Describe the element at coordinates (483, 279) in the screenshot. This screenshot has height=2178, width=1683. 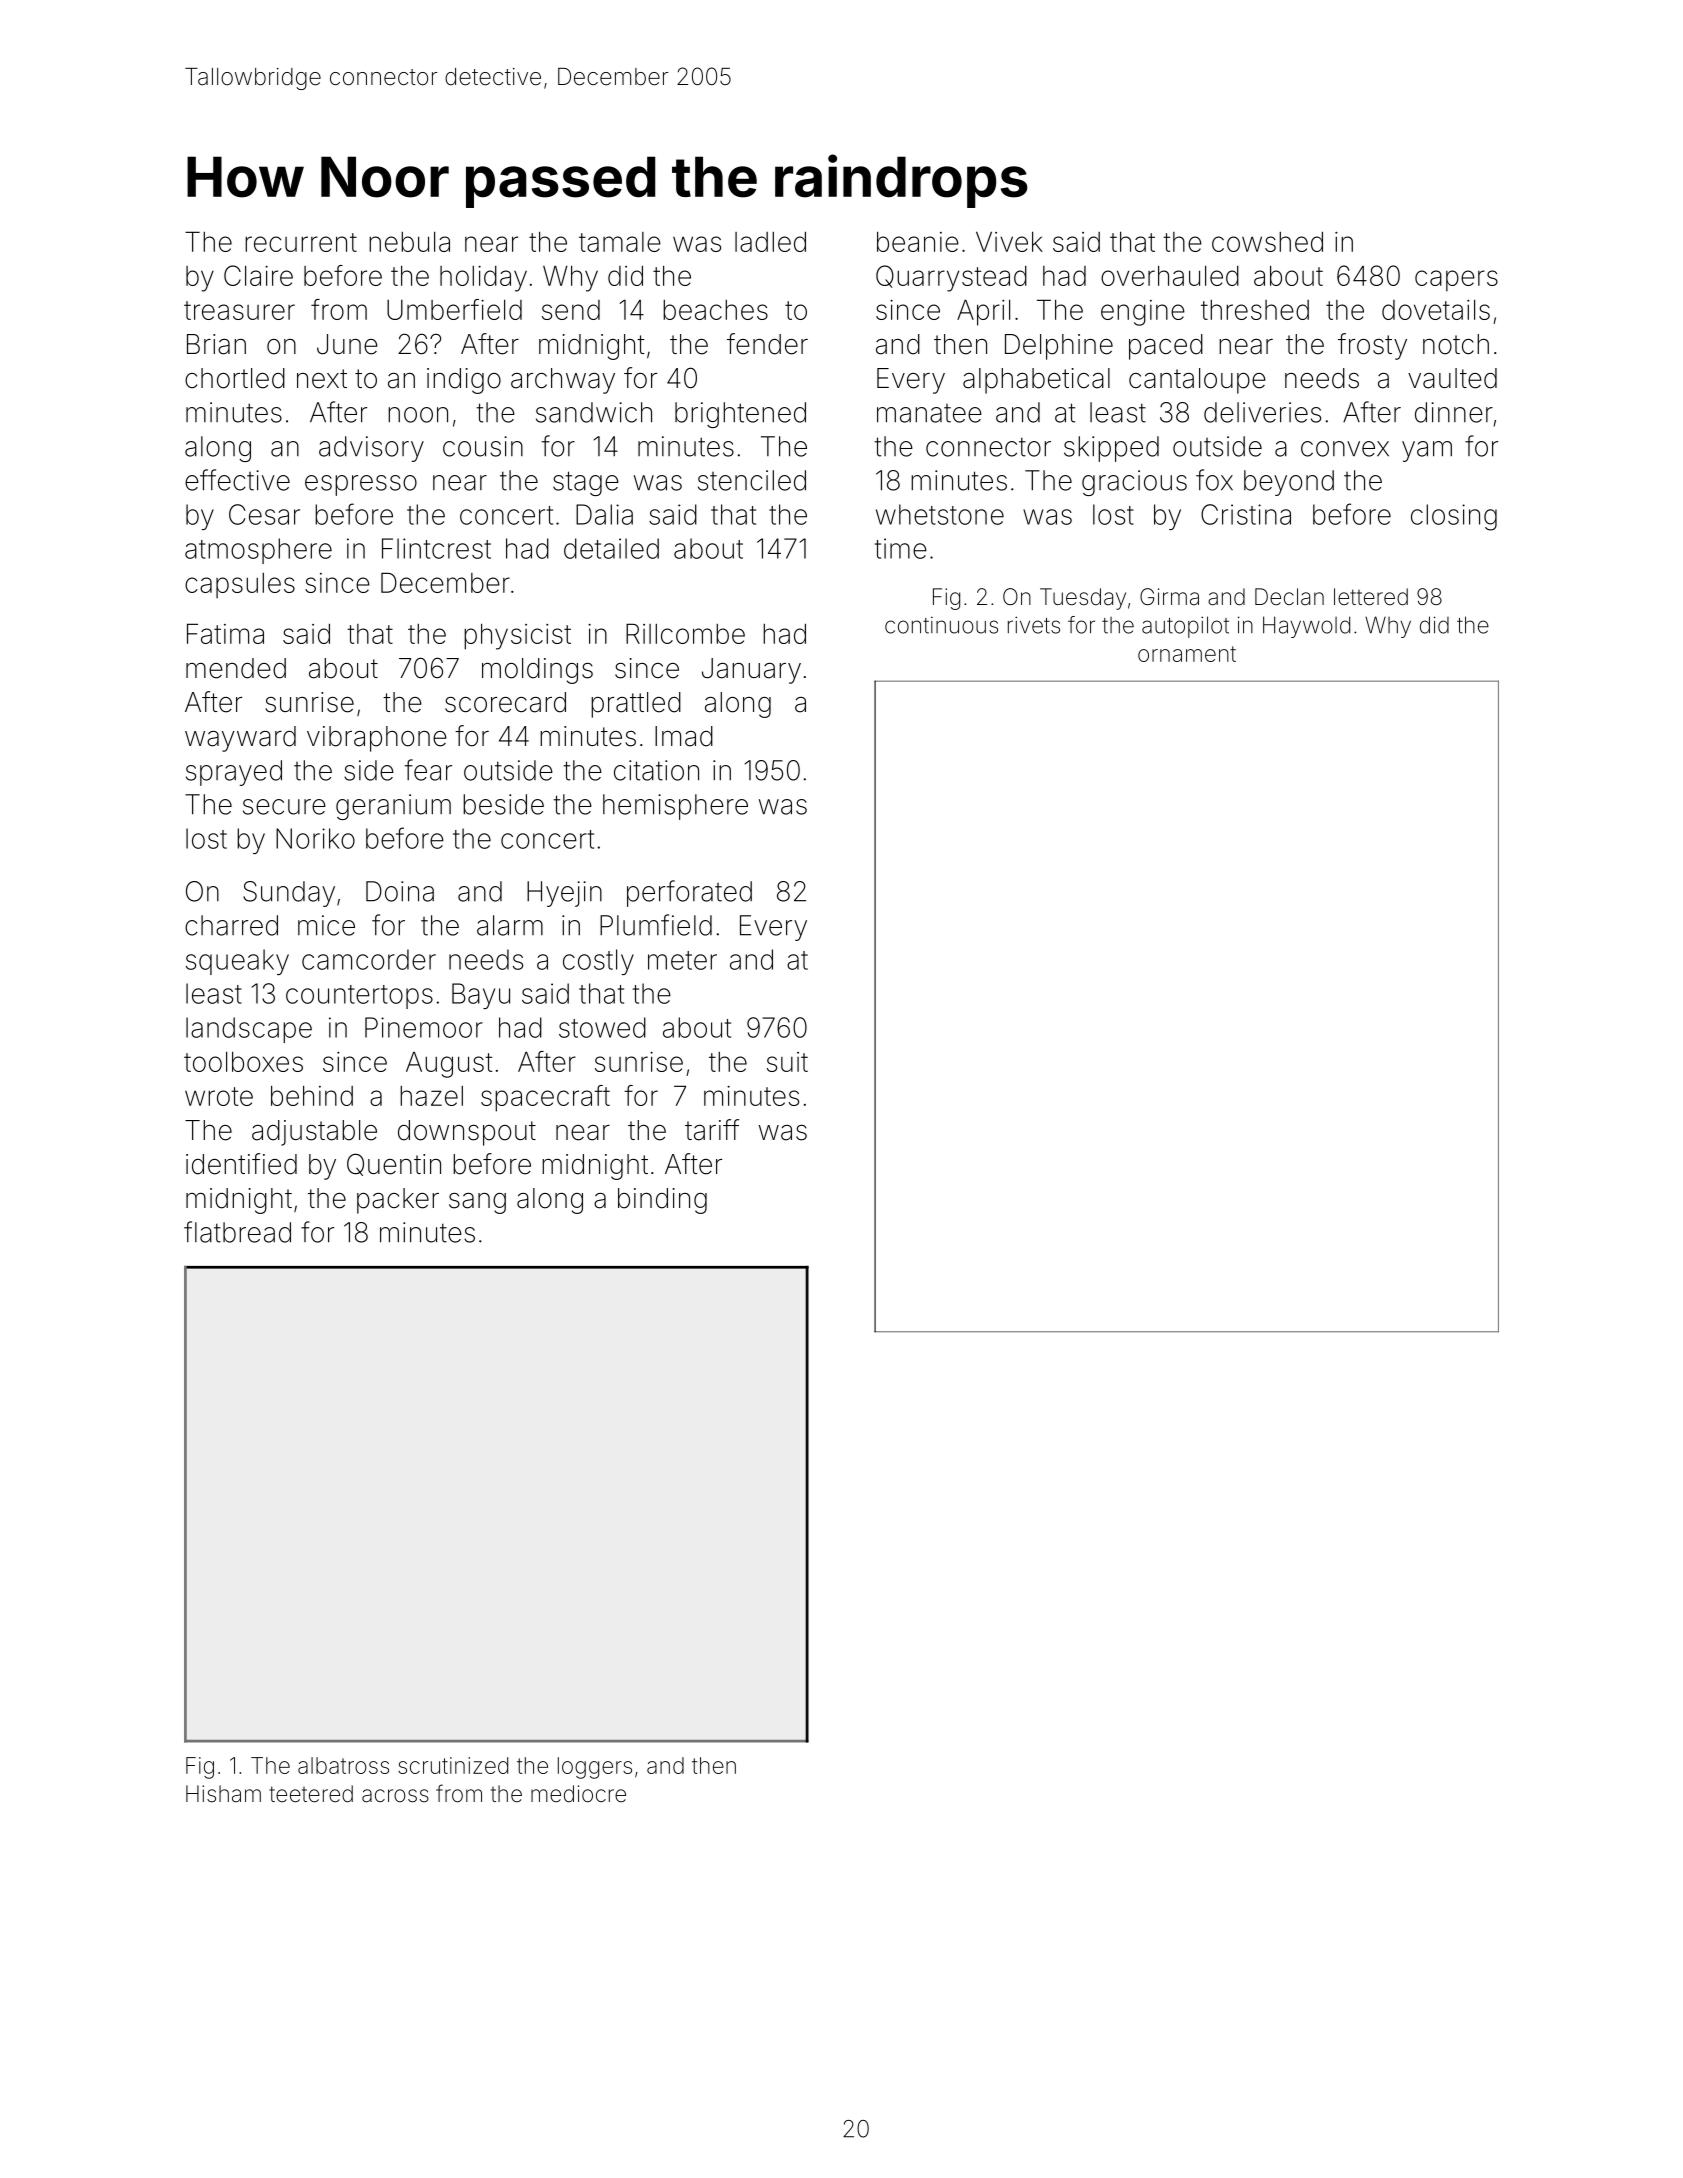
I see `holiday` at that location.
